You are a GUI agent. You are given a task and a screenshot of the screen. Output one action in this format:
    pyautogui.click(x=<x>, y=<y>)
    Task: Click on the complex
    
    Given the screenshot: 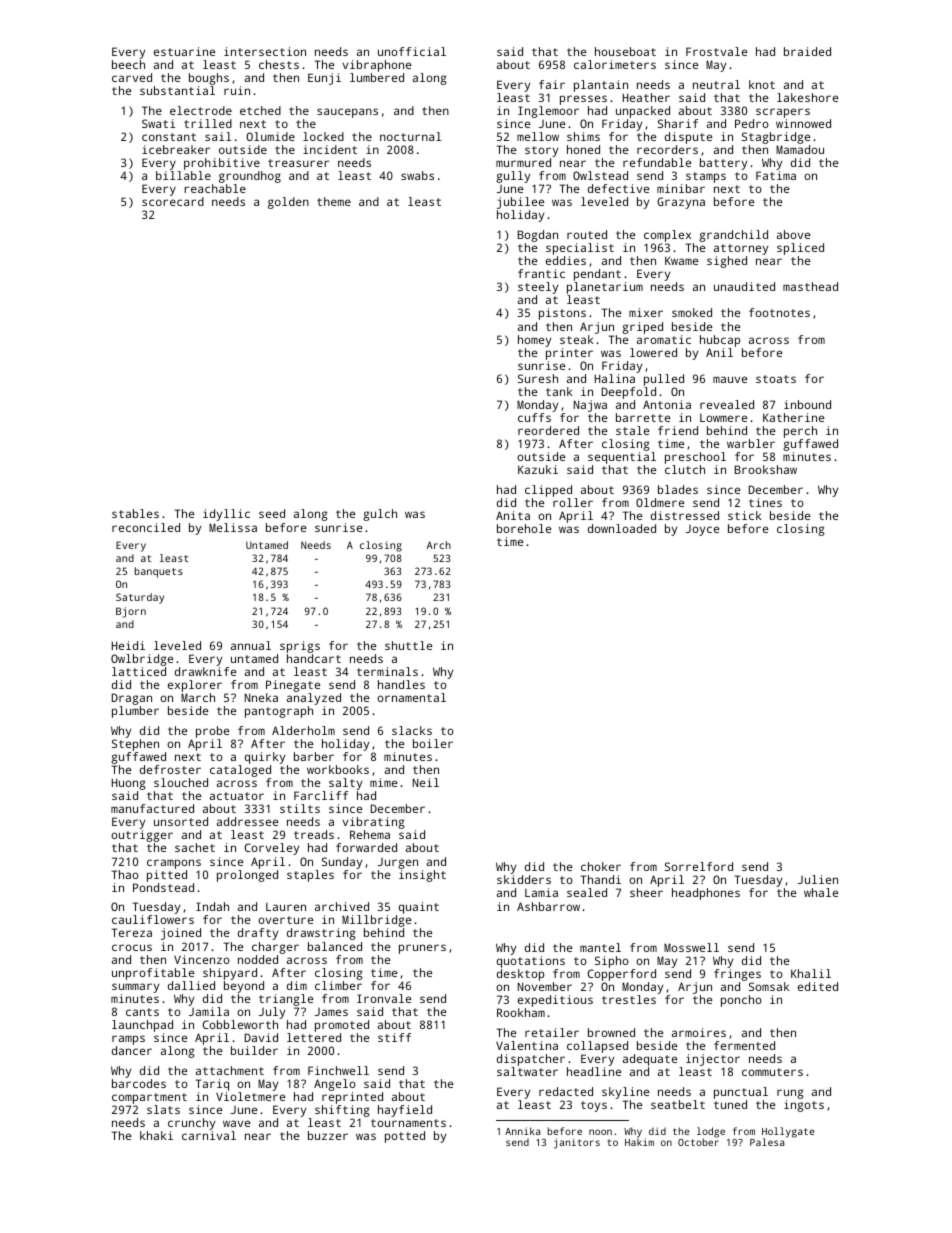 What is the action you would take?
    pyautogui.click(x=667, y=236)
